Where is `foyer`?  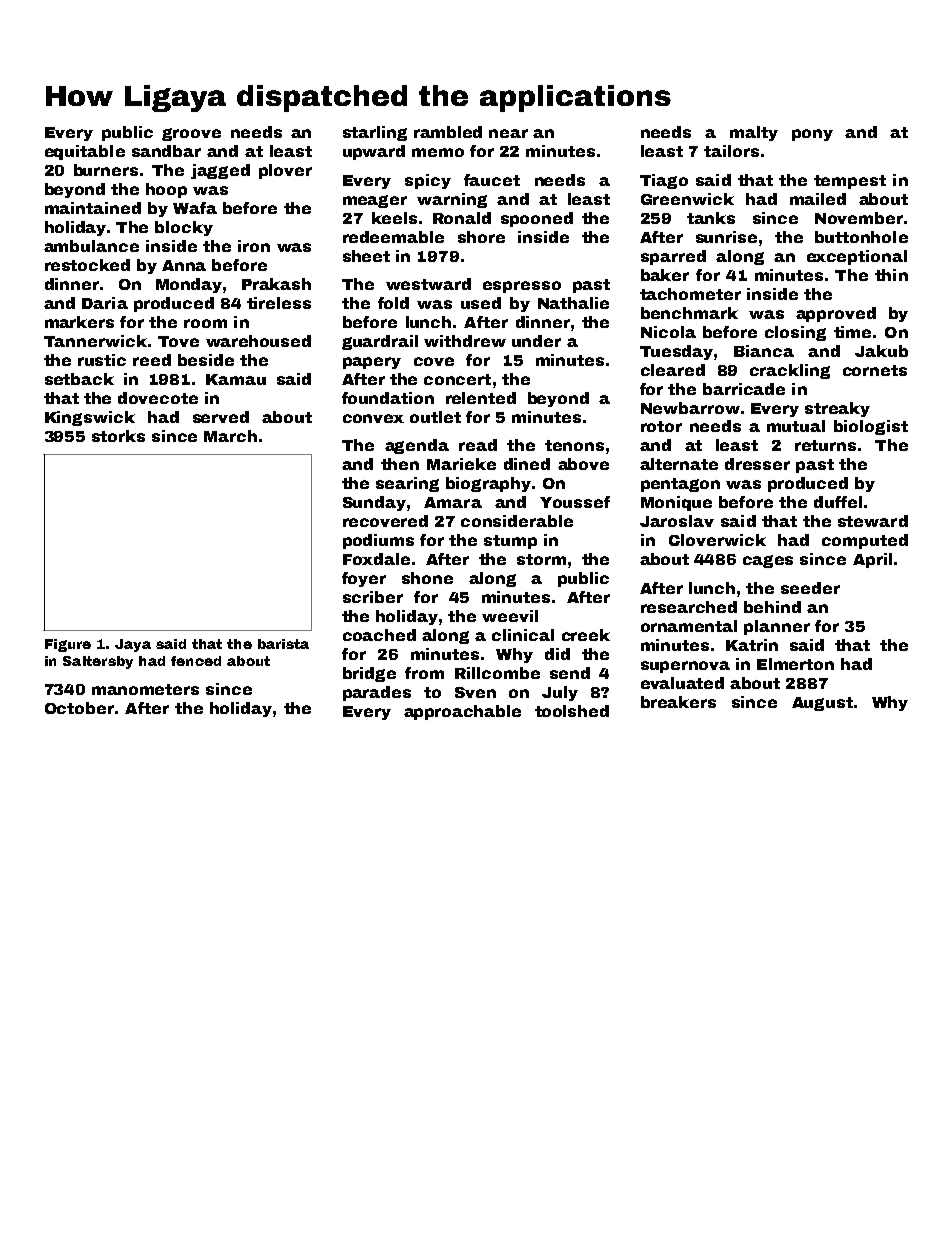
foyer is located at coordinates (364, 579).
